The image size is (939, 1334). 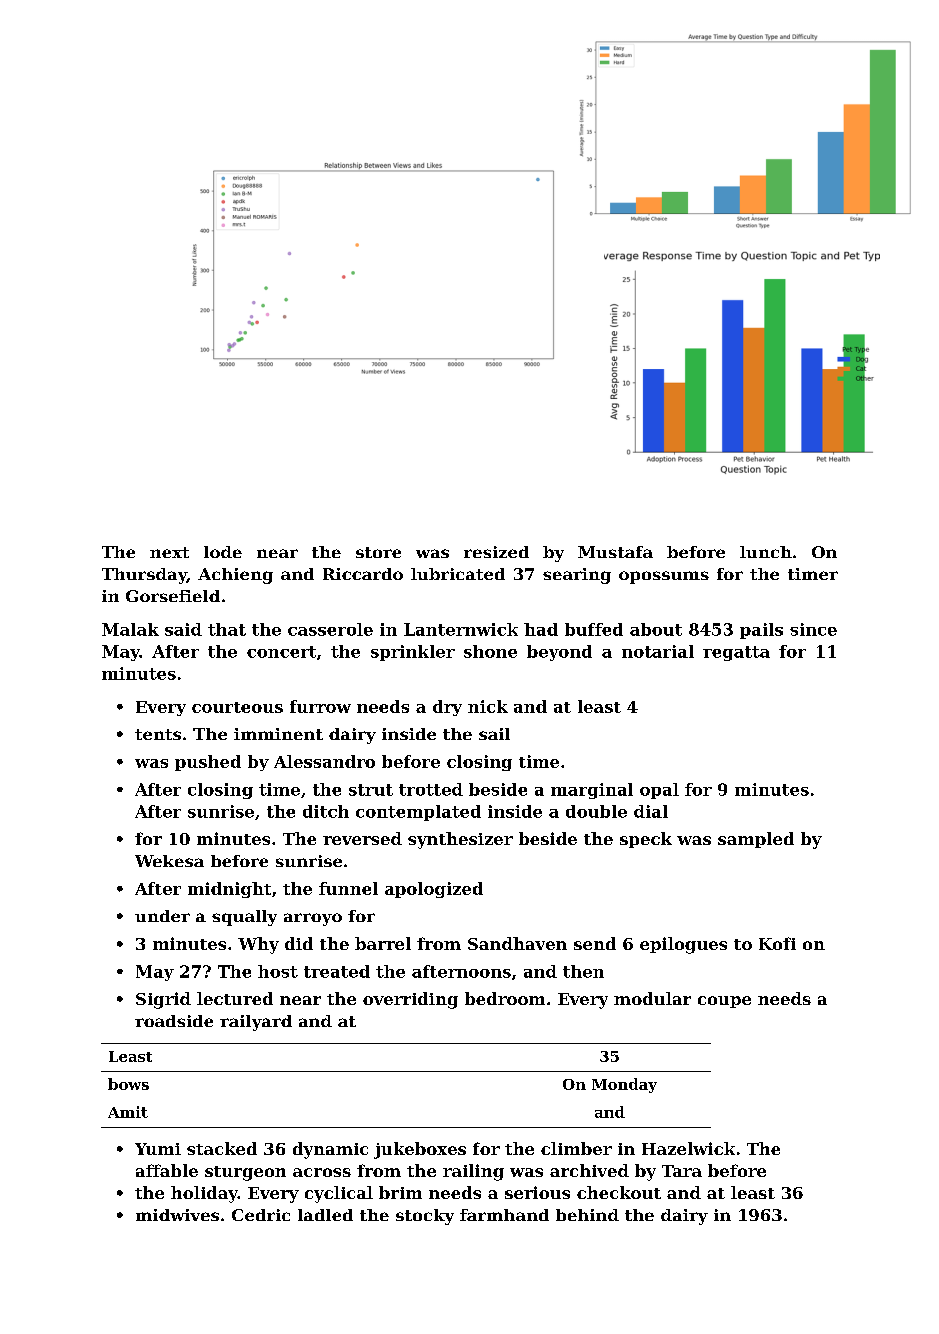 What do you see at coordinates (688, 1148) in the image?
I see `Hazelwick` at bounding box center [688, 1148].
